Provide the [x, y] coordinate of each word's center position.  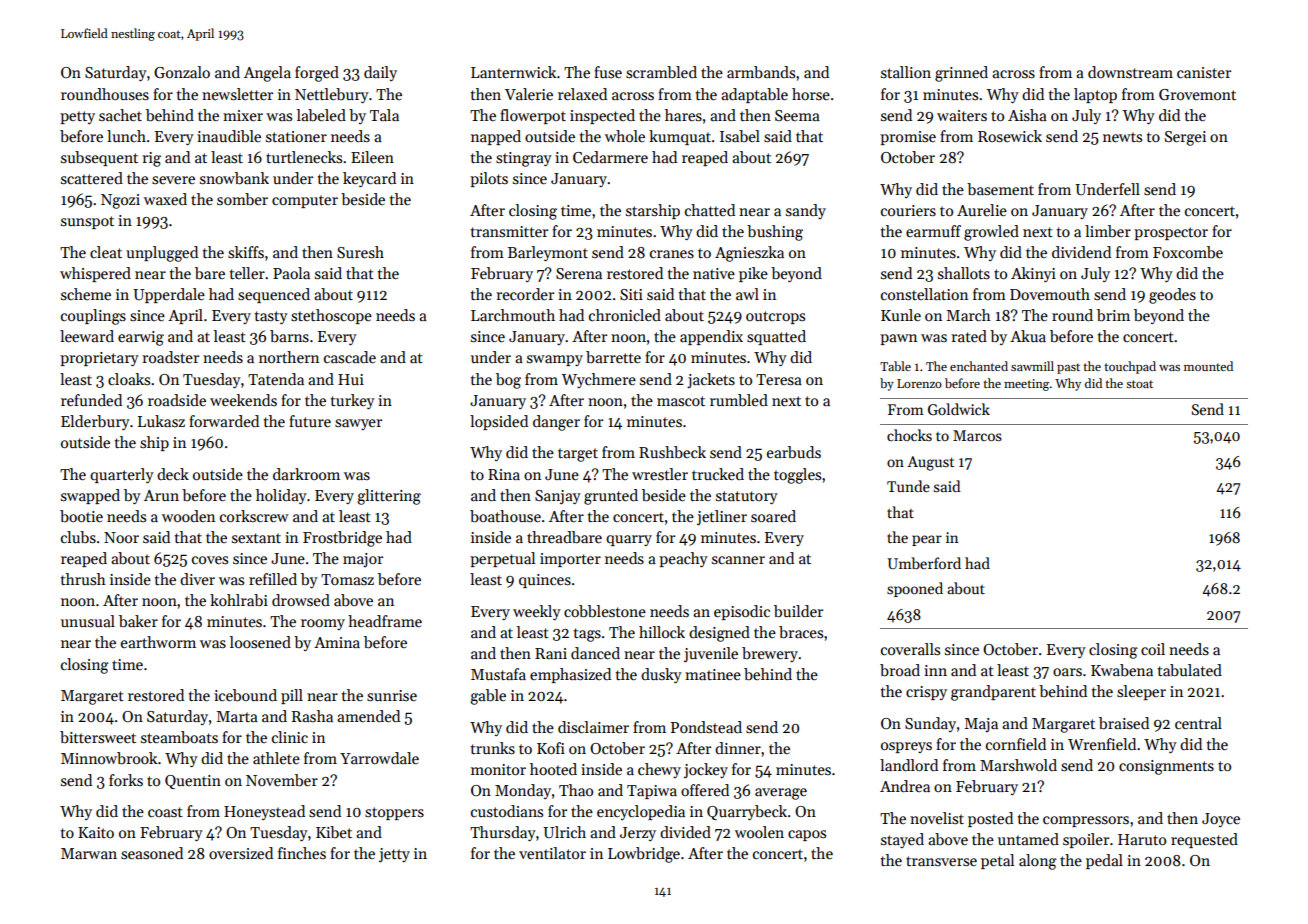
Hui [351, 379]
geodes [1172, 296]
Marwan [89, 853]
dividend [1081, 252]
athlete [276, 758]
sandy [806, 211]
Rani [551, 653]
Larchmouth [513, 315]
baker [138, 621]
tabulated [1190, 670]
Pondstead [706, 727]
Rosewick [1010, 136]
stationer [296, 136]
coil [1153, 649]
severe [173, 180]
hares [683, 115]
